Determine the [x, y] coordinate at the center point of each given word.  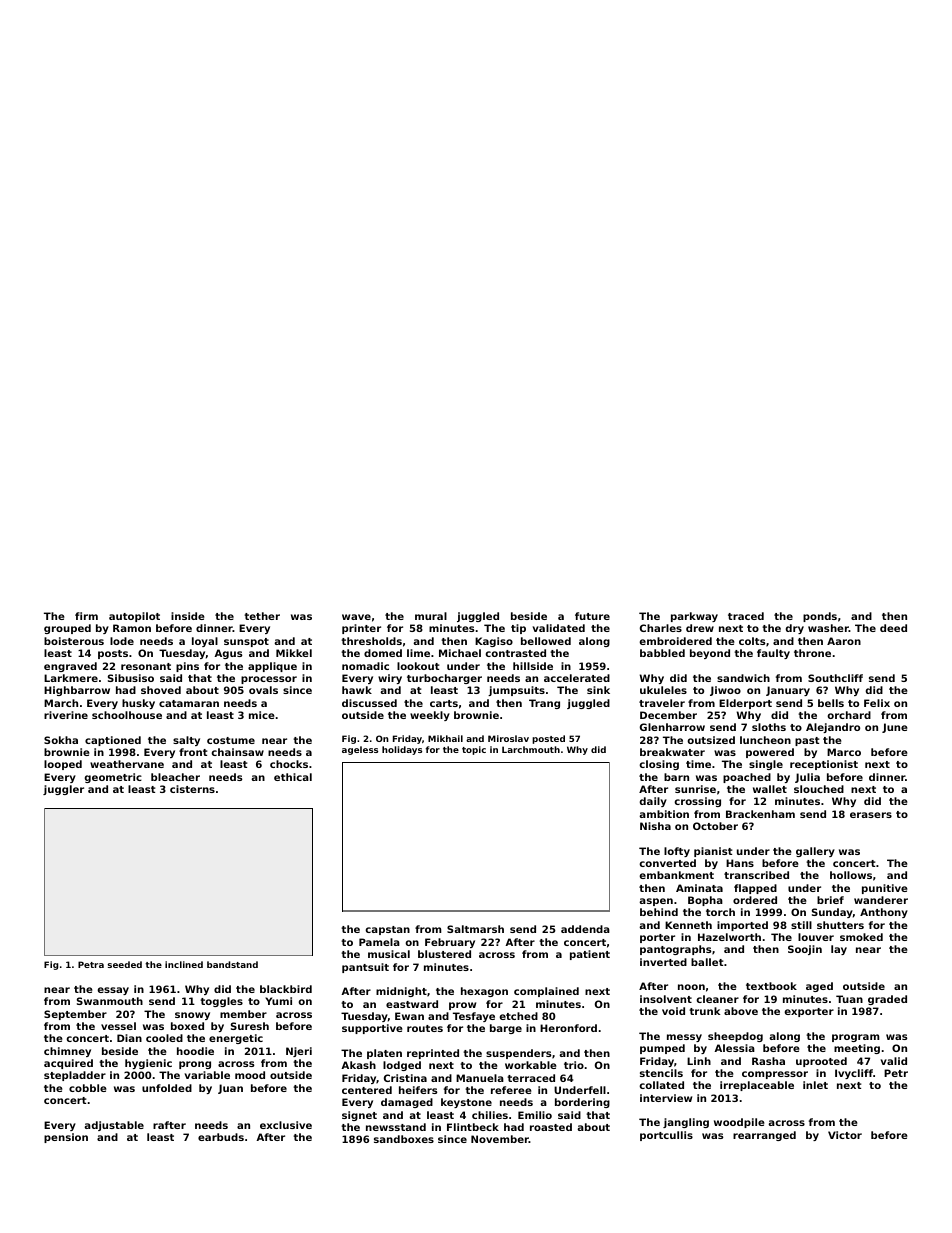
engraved [70, 667]
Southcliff [835, 678]
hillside [533, 666]
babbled [662, 653]
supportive [372, 1029]
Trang [544, 704]
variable [207, 1075]
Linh [699, 1061]
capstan [387, 930]
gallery [815, 852]
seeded [125, 964]
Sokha [61, 740]
